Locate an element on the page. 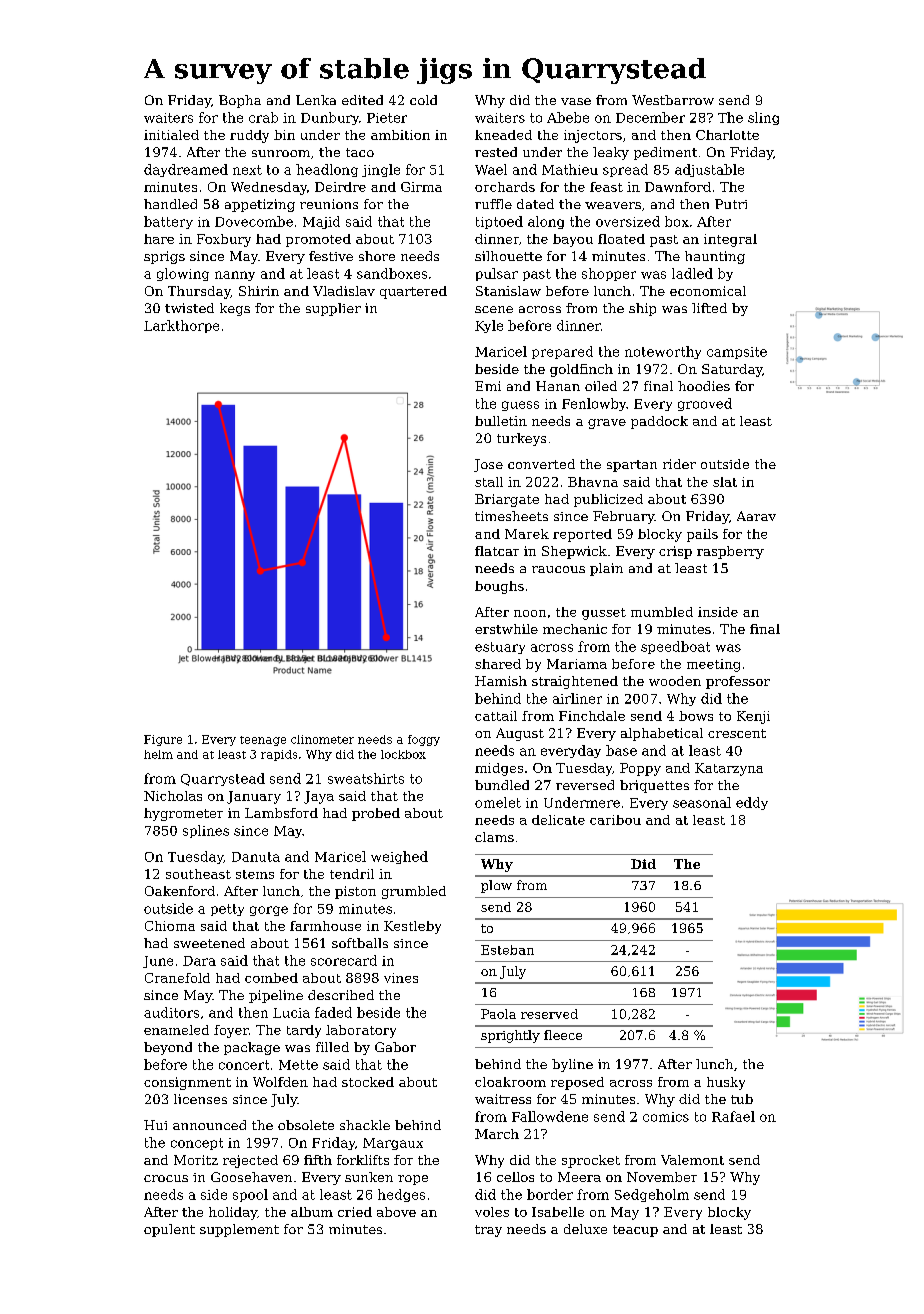 This image has height=1314, width=924. supplier is located at coordinates (333, 309).
